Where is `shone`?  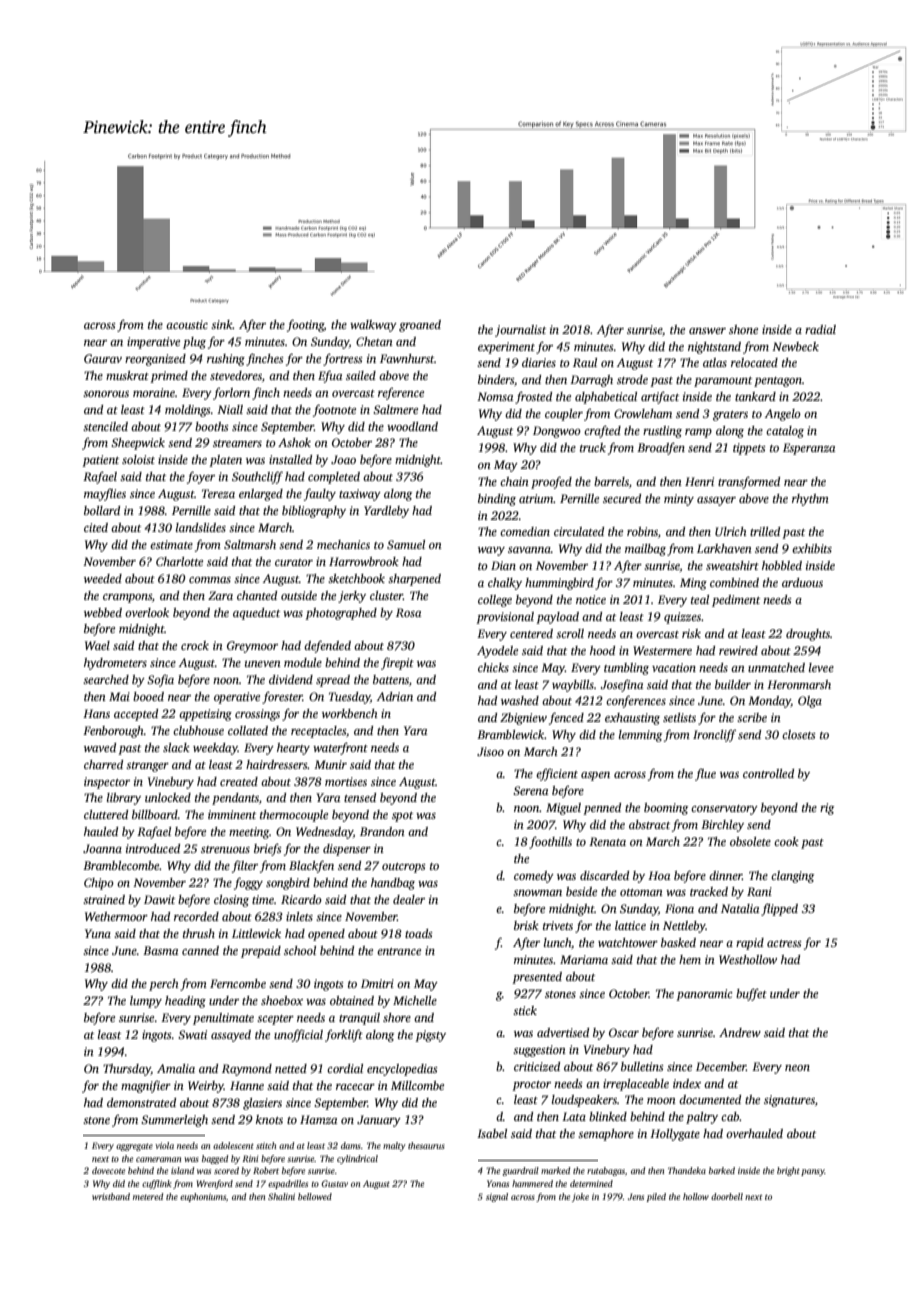
shone is located at coordinates (743, 329).
